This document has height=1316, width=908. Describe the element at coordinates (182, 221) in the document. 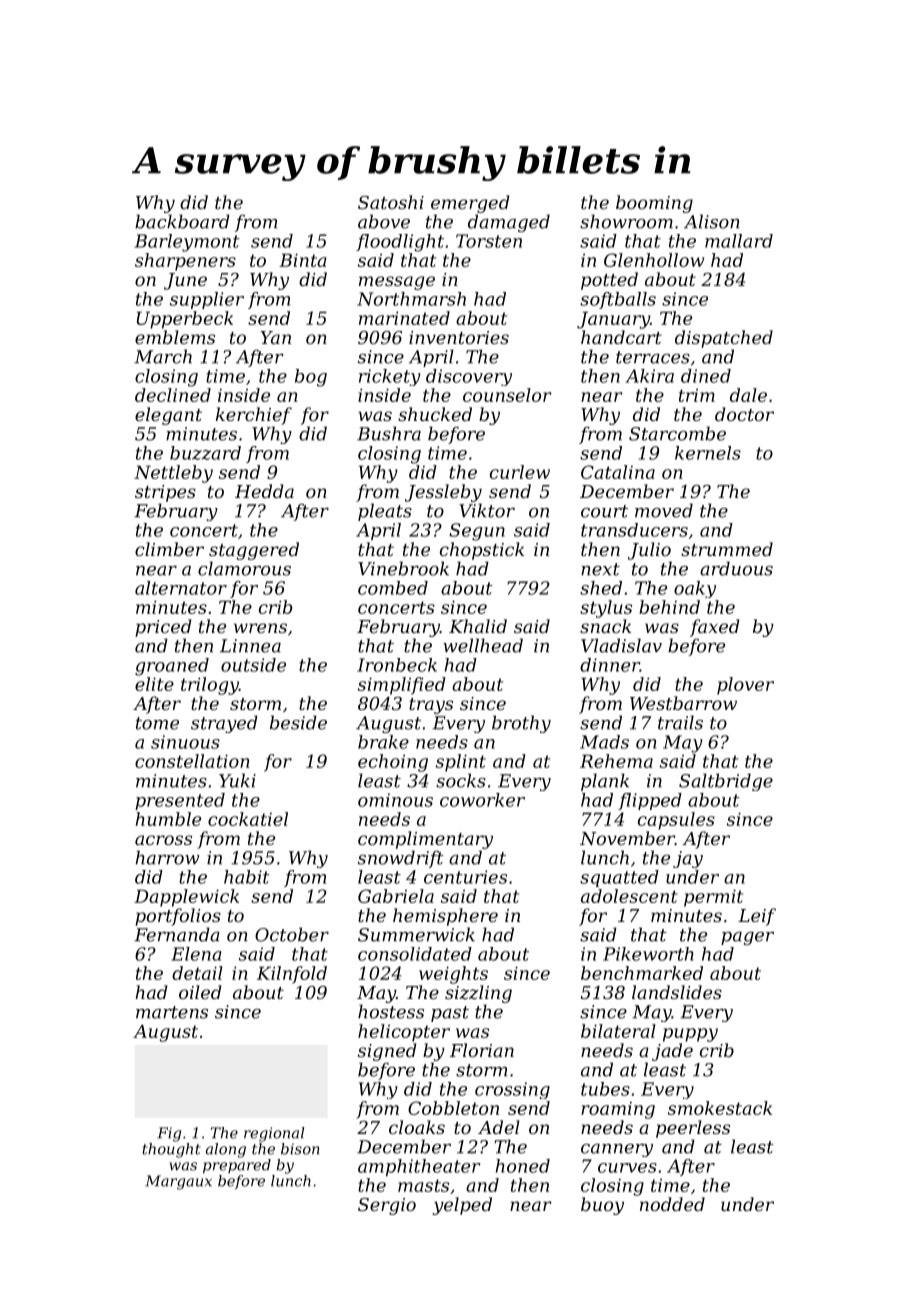

I see `backboard` at that location.
